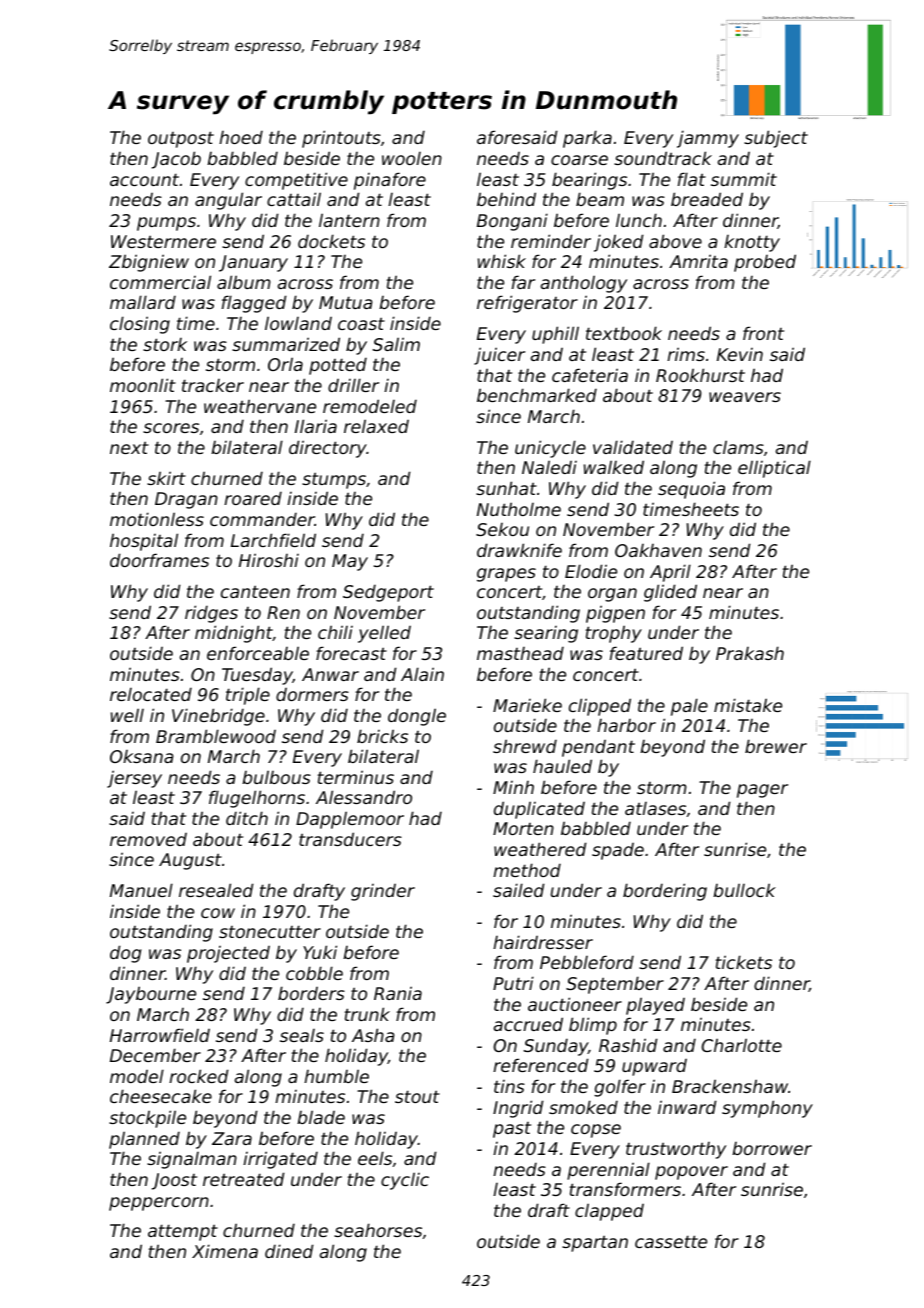 The height and width of the document is (1308, 924). I want to click on Zbigniew, so click(149, 263).
